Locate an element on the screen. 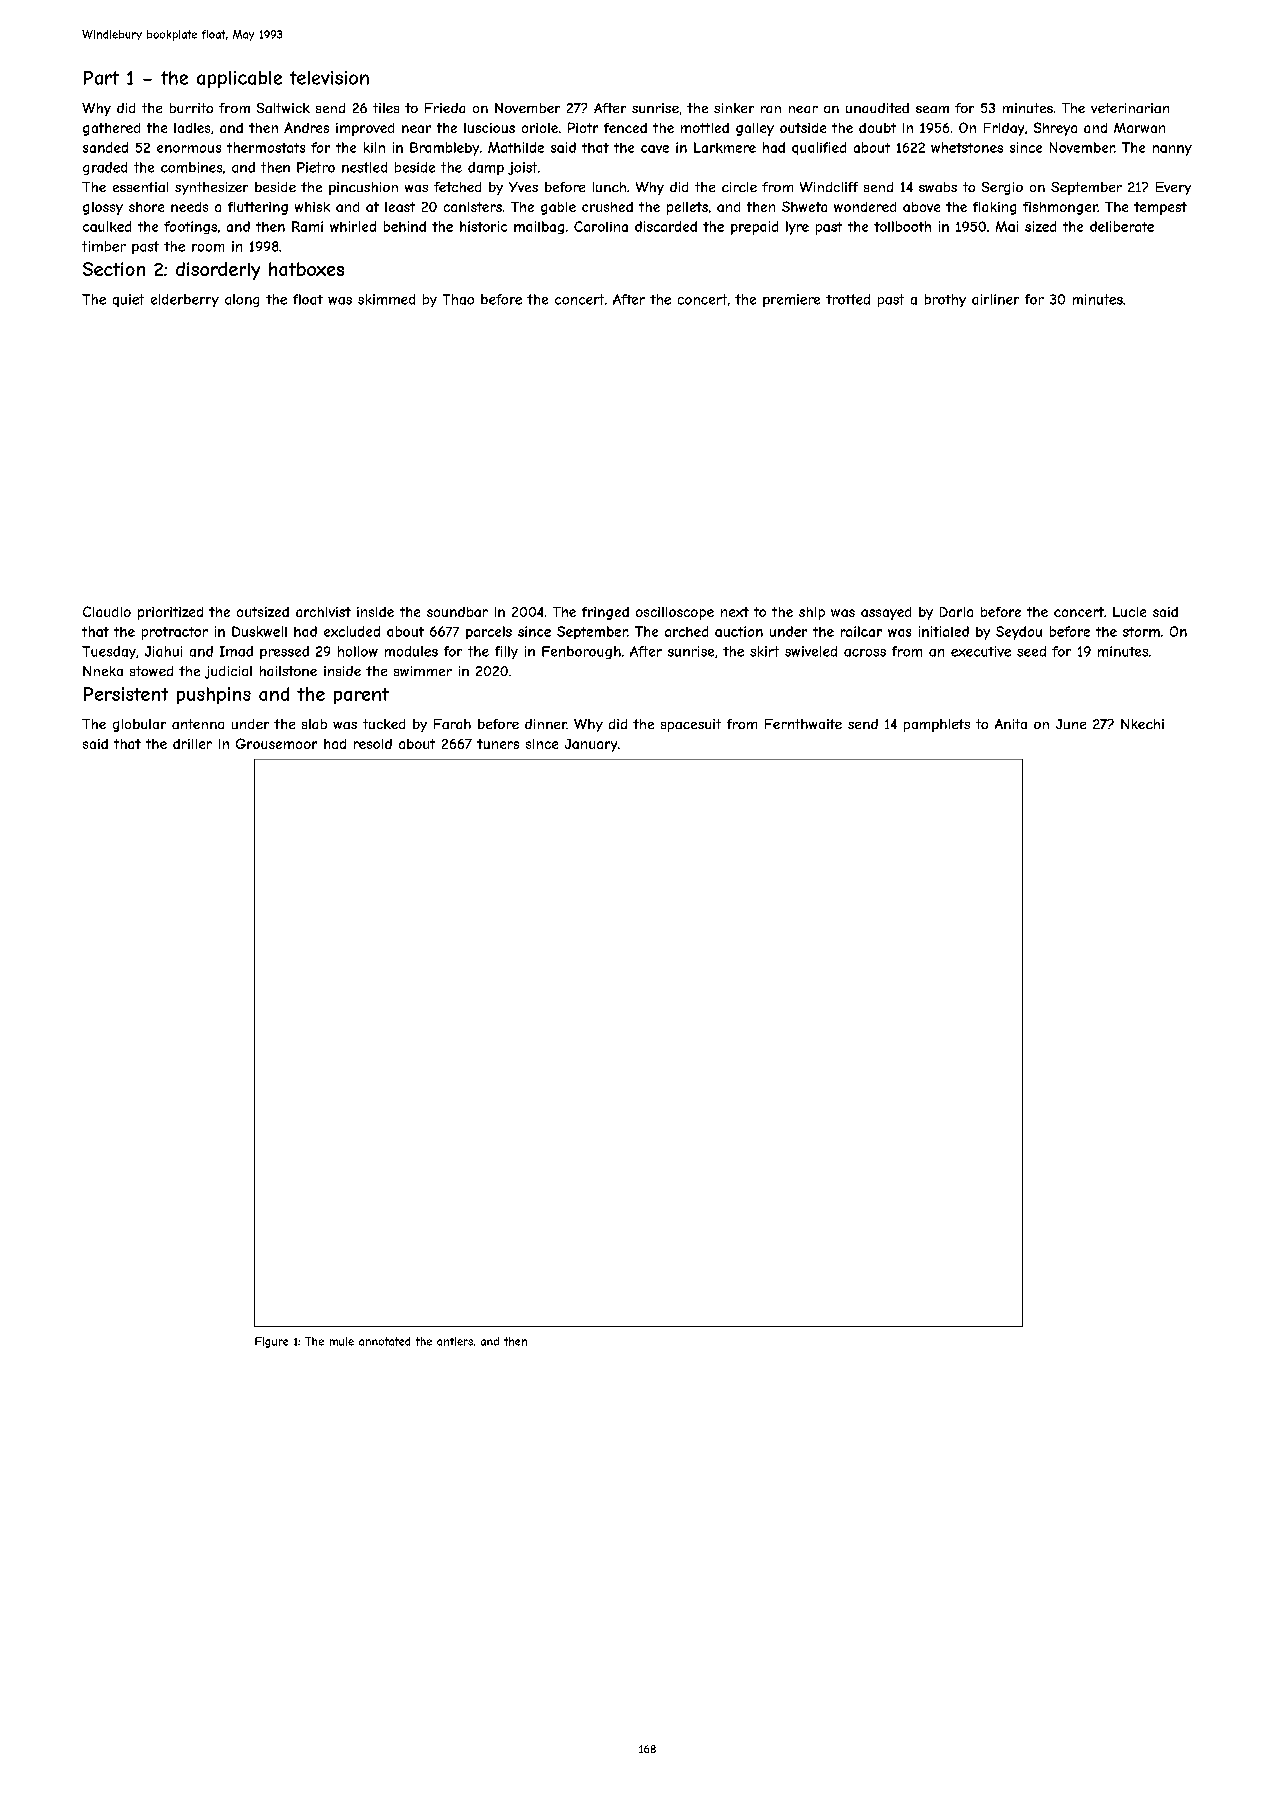 Image resolution: width=1277 pixels, height=1806 pixels. ship is located at coordinates (812, 613).
